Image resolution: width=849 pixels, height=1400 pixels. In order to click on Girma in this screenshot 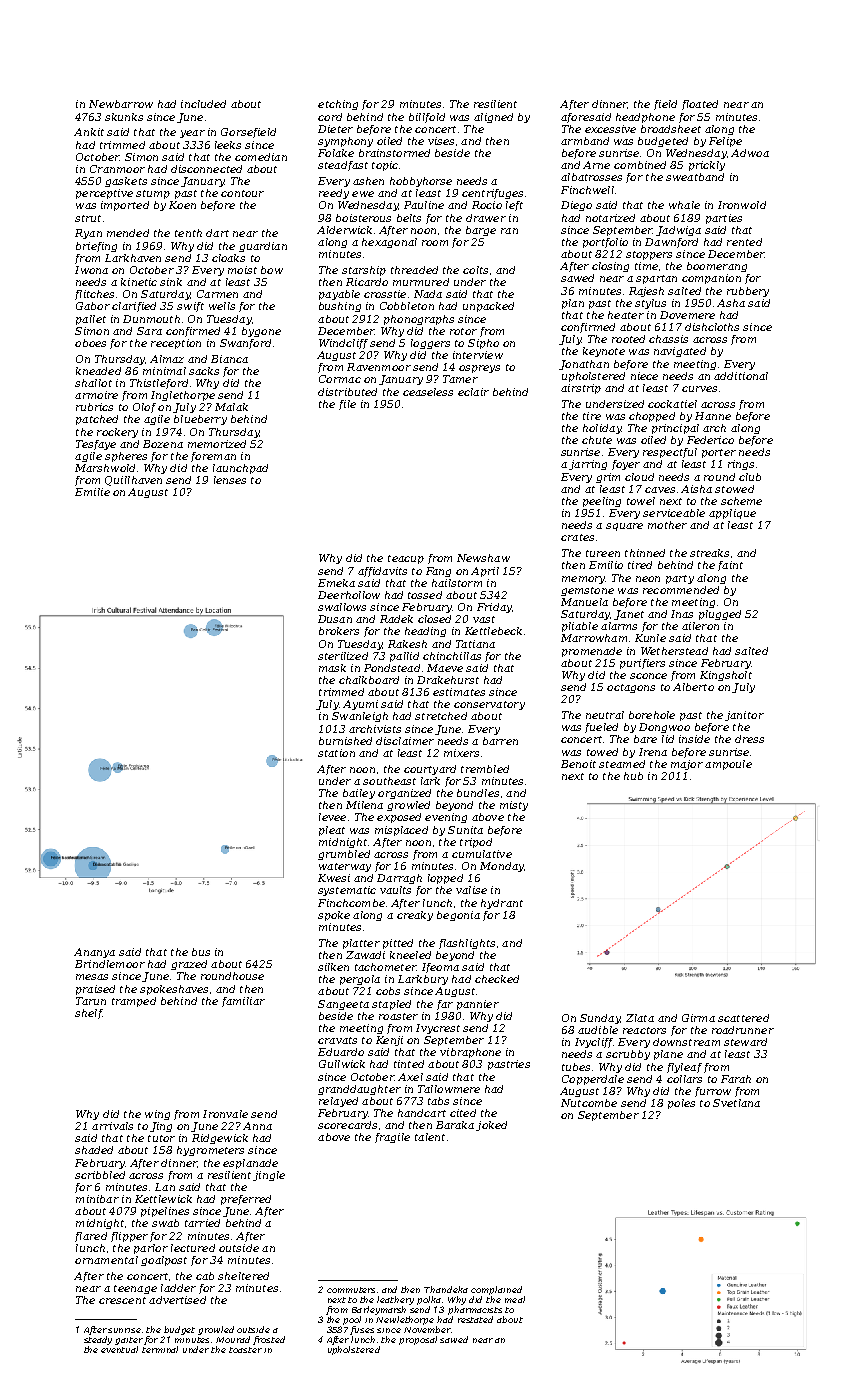, I will do `click(698, 1018)`.
